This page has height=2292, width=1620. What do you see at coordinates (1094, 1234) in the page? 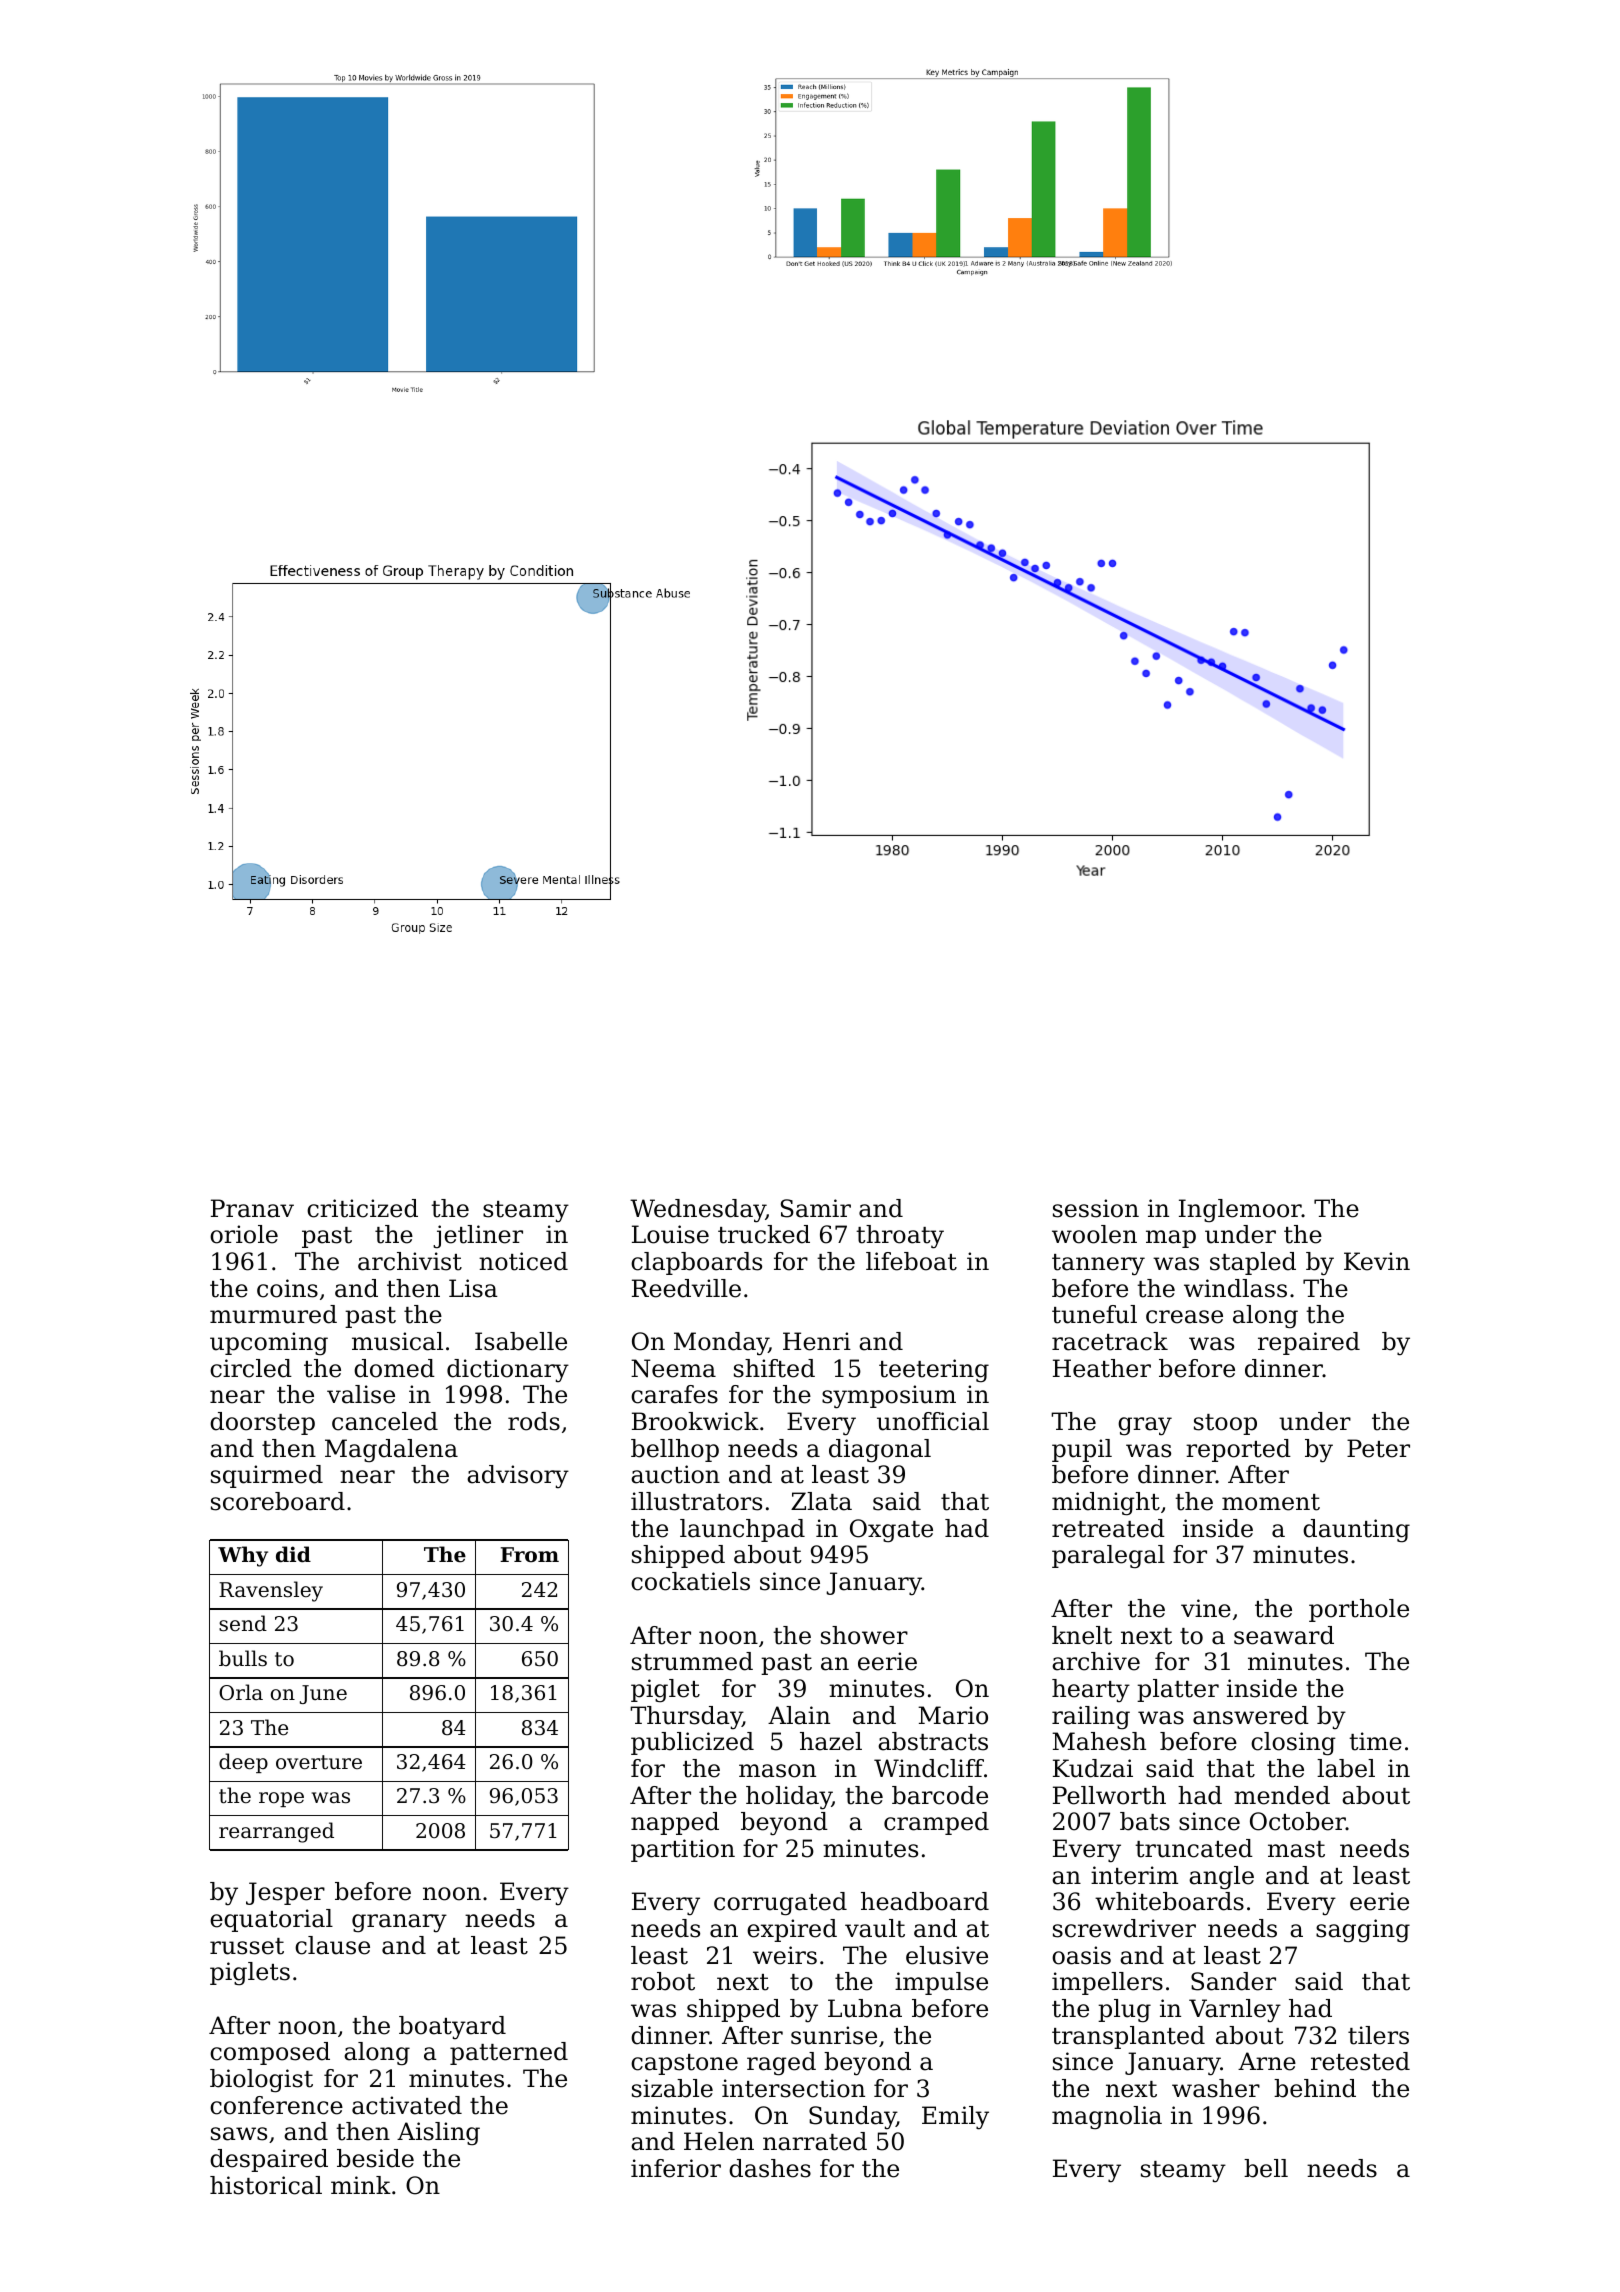
I see `woolen` at bounding box center [1094, 1234].
